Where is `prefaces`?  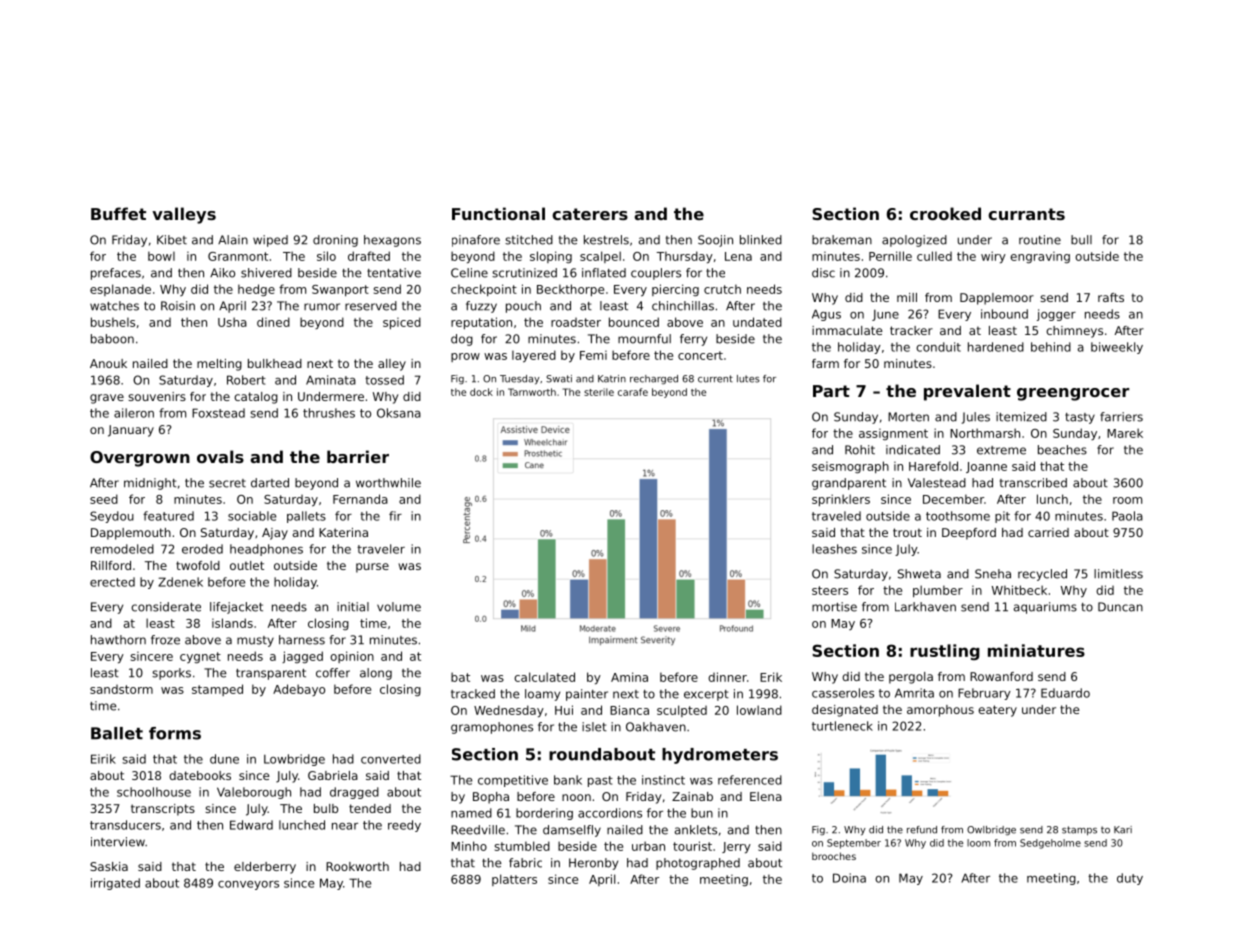 prefaces is located at coordinates (116, 274).
